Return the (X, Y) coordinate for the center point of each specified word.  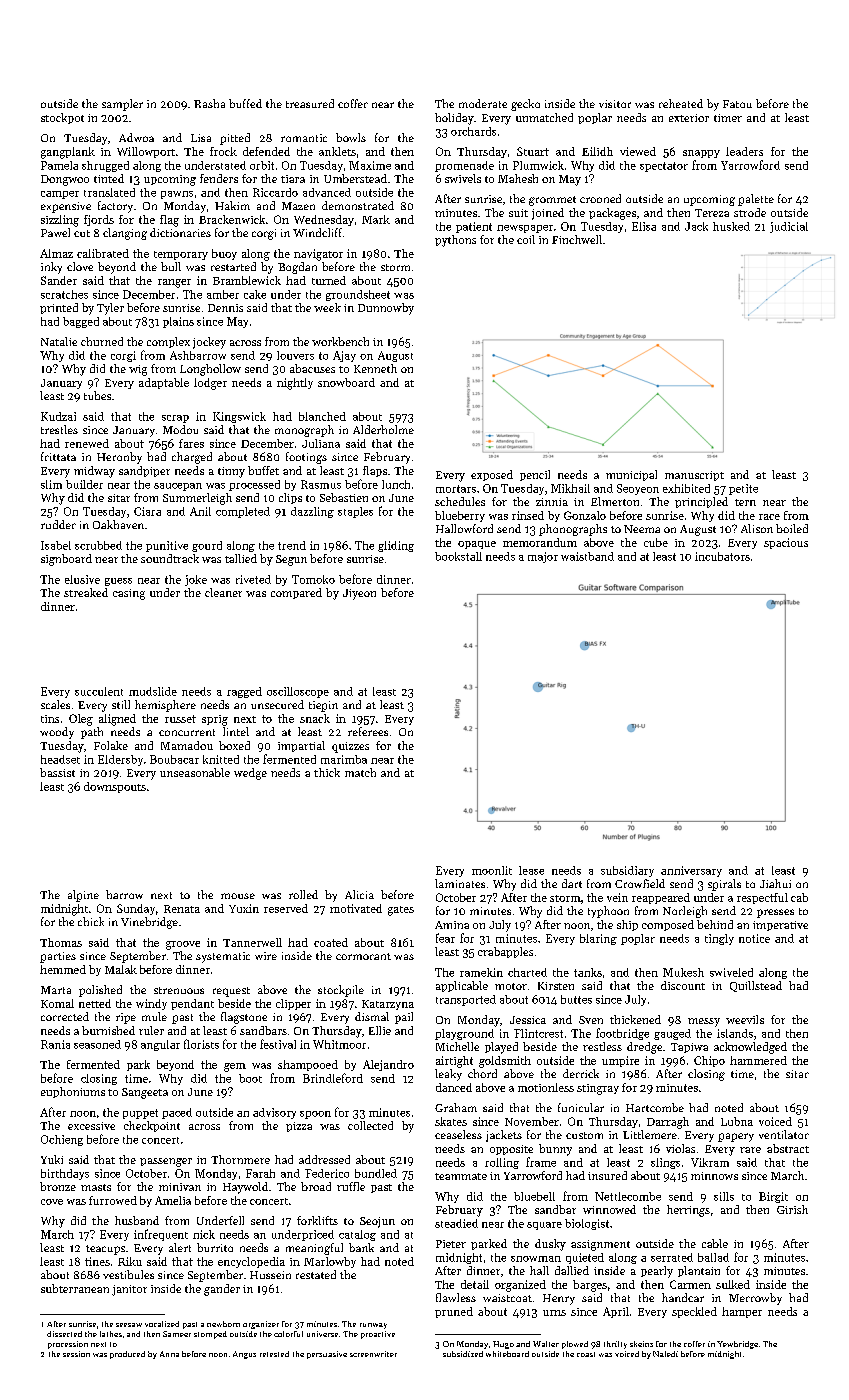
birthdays (65, 1174)
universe (322, 1334)
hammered (758, 1060)
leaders (744, 151)
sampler (122, 105)
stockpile (341, 991)
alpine (83, 896)
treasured (310, 103)
